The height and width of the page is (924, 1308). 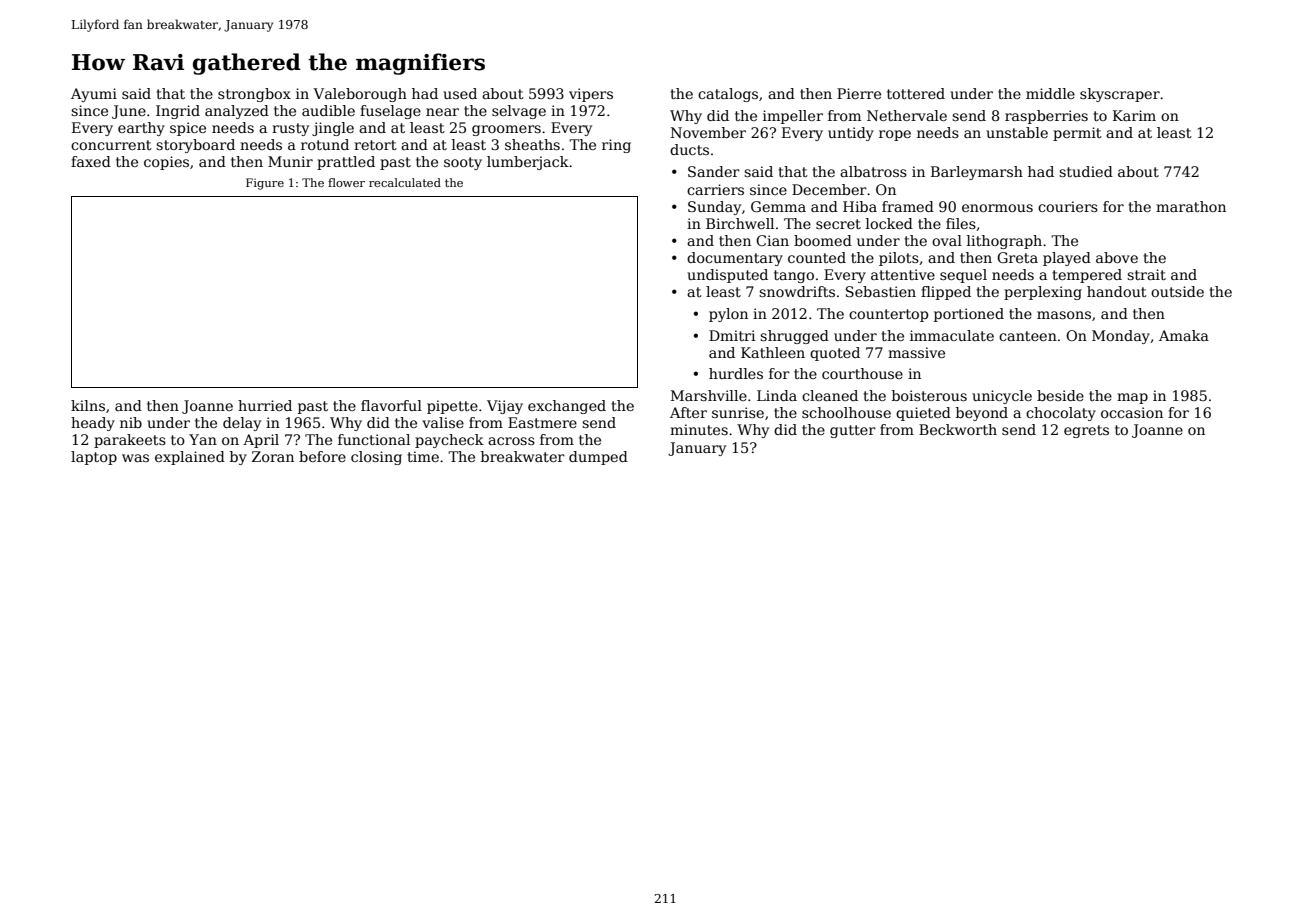 What do you see at coordinates (360, 95) in the page?
I see `Valeborough` at bounding box center [360, 95].
